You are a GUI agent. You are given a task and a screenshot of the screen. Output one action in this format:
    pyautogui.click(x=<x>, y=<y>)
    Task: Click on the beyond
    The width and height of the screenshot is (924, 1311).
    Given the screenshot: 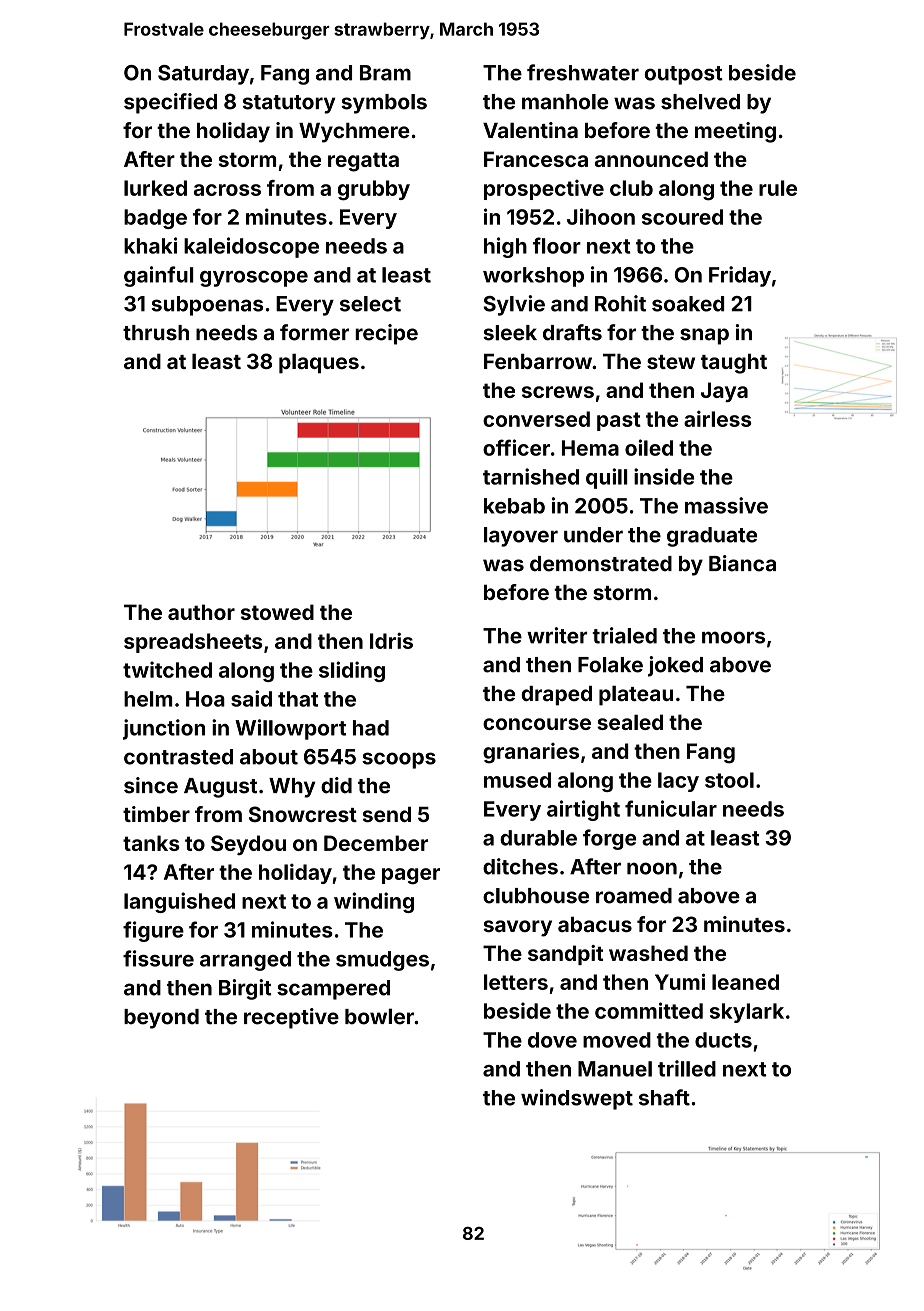 What is the action you would take?
    pyautogui.click(x=161, y=1019)
